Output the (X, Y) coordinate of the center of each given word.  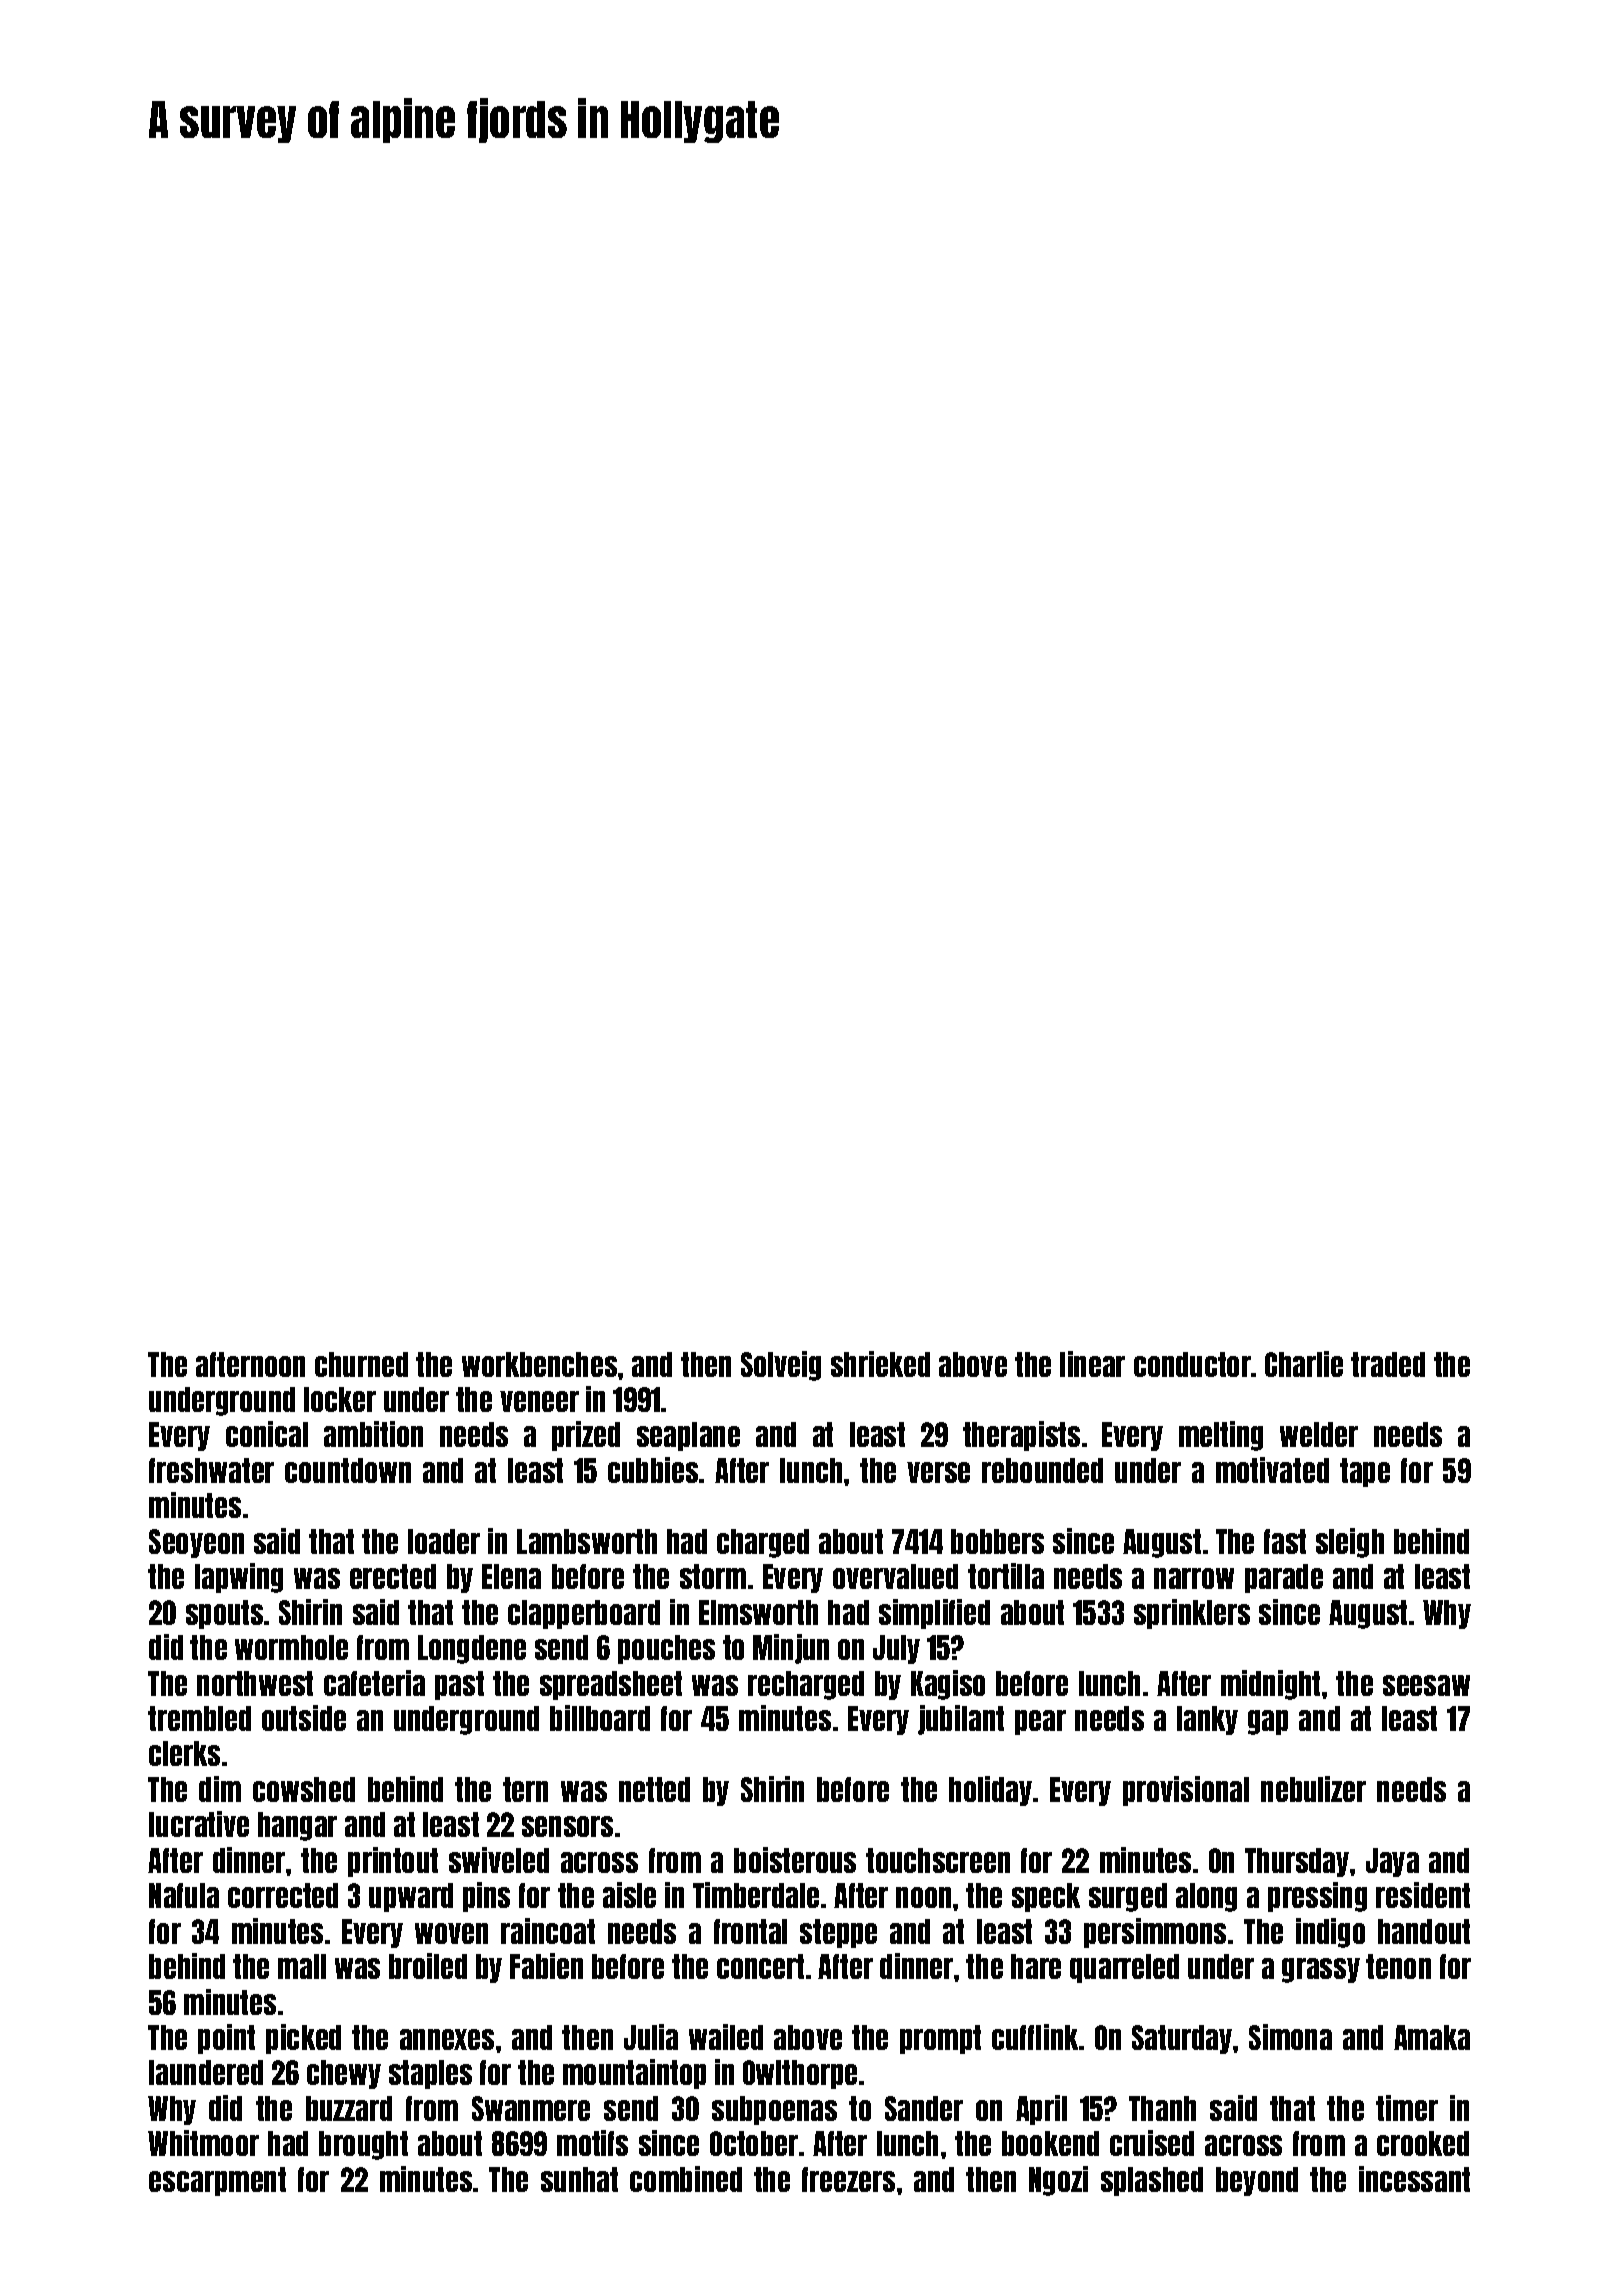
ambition (373, 1434)
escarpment (217, 2181)
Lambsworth (587, 1541)
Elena (511, 1576)
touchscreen (938, 1860)
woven (451, 1933)
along (1206, 1897)
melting (1221, 1436)
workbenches (539, 1364)
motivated (1272, 1470)
